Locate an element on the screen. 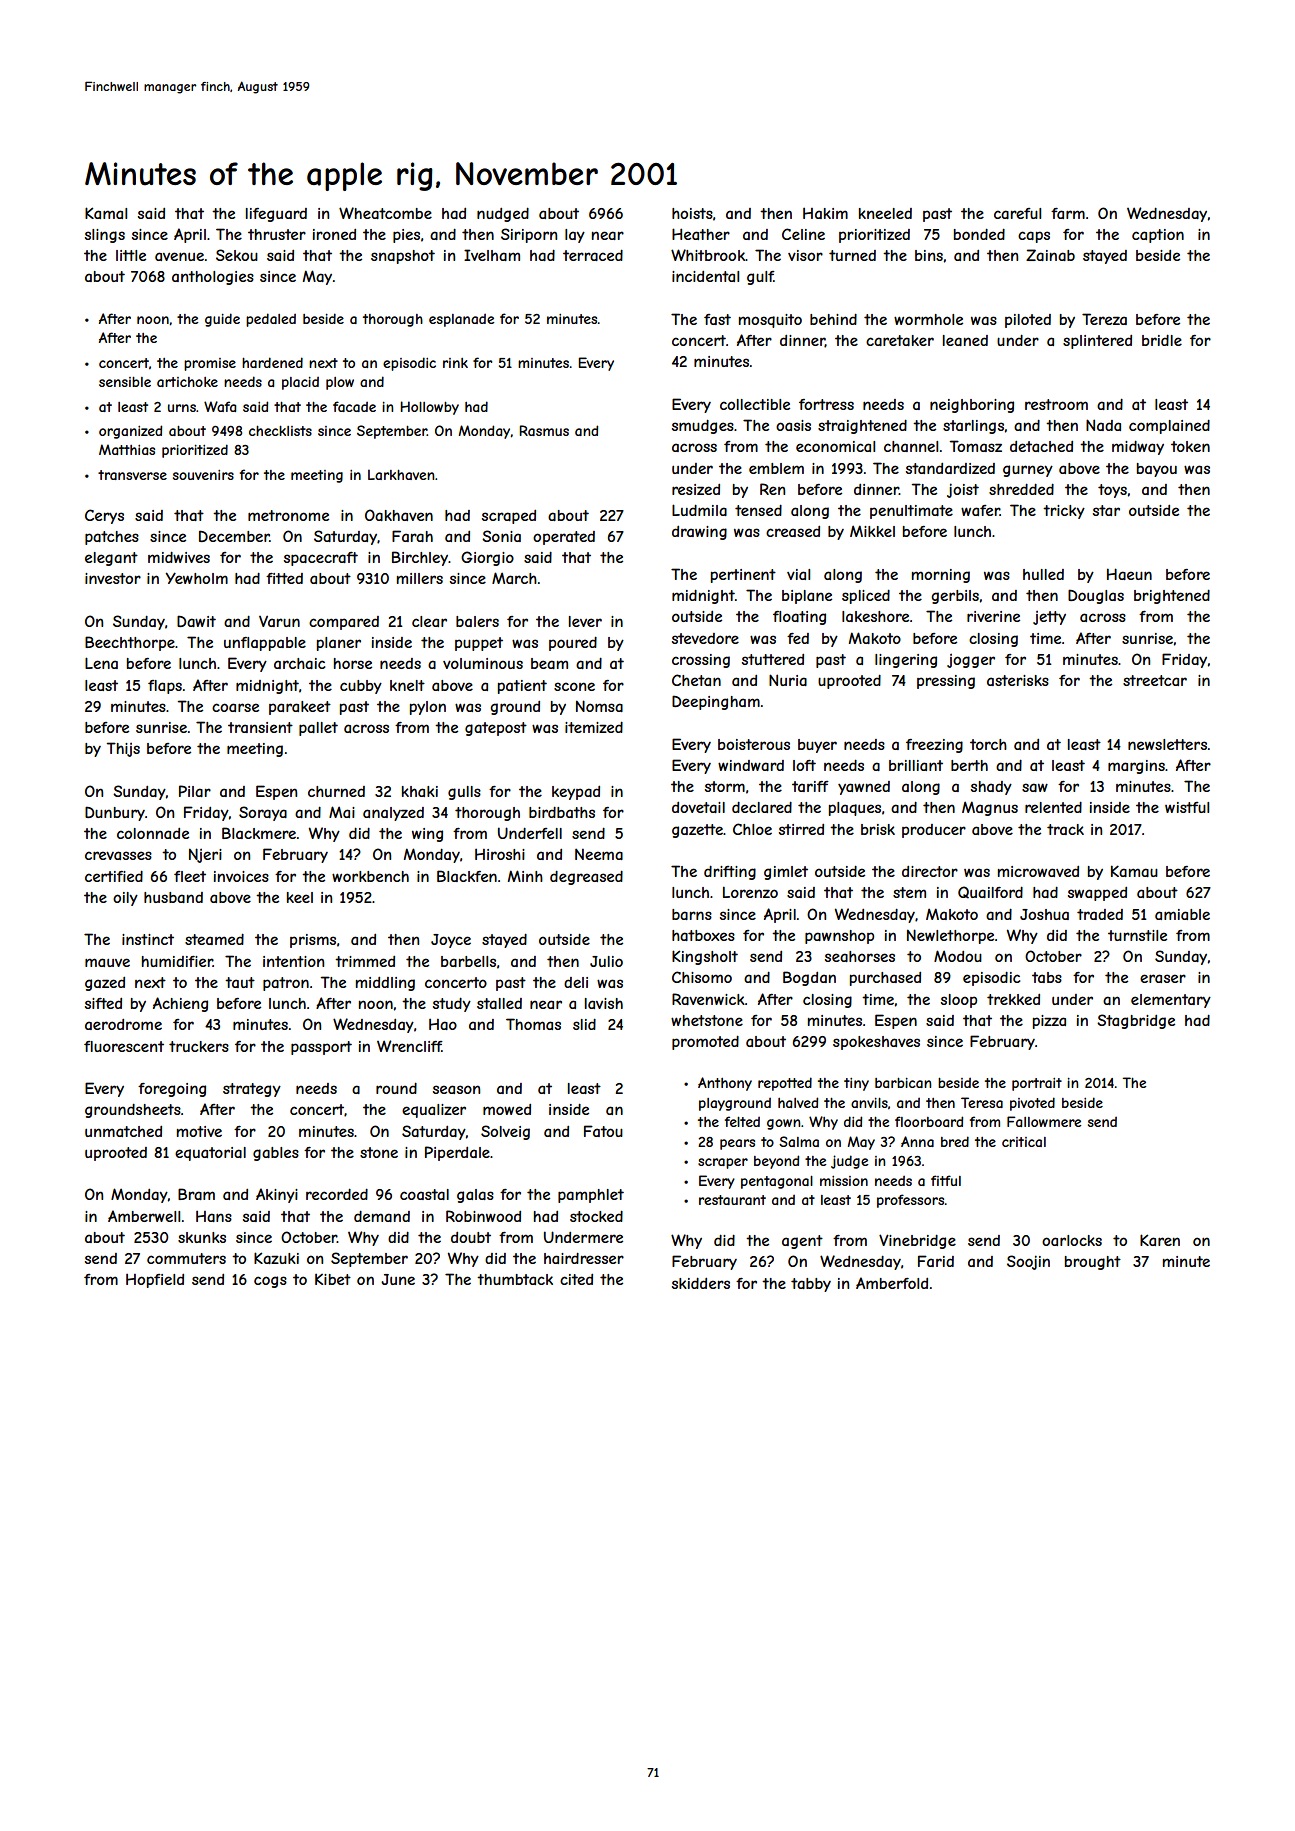 Image resolution: width=1295 pixels, height=1831 pixels. scraped is located at coordinates (509, 517).
